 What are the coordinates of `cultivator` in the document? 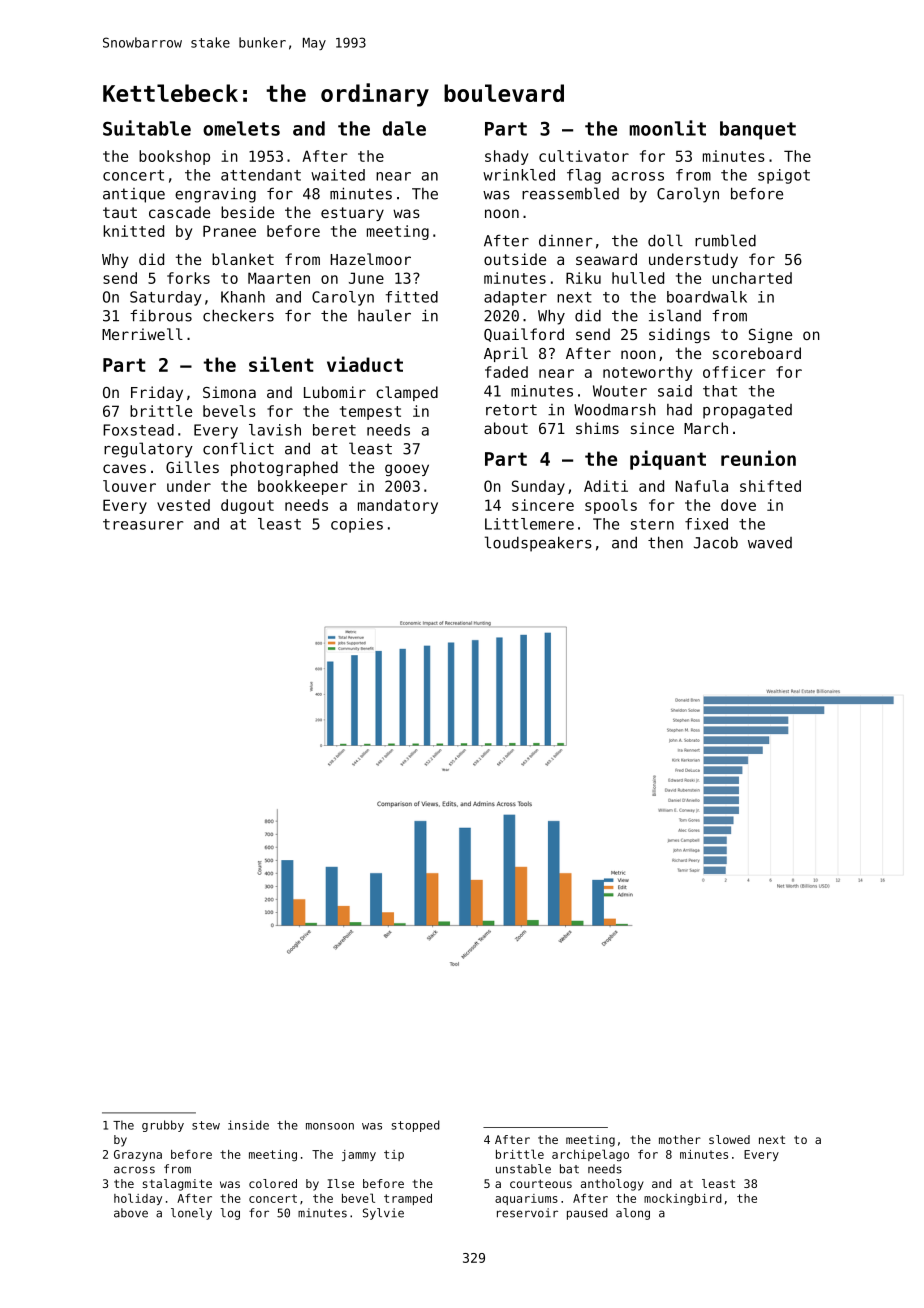 It's located at (584, 156).
